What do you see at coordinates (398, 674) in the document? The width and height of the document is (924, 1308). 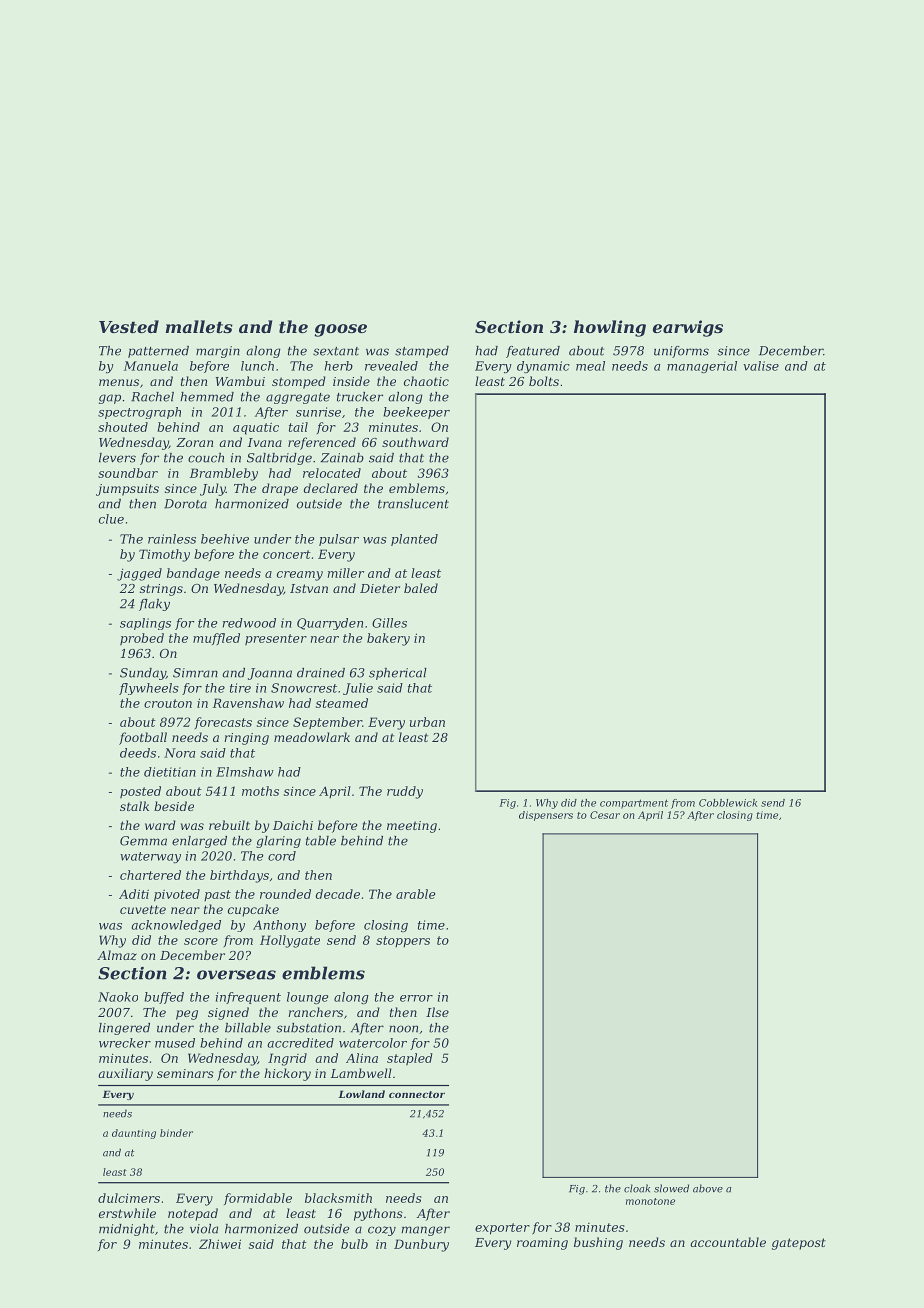 I see `spherical` at bounding box center [398, 674].
